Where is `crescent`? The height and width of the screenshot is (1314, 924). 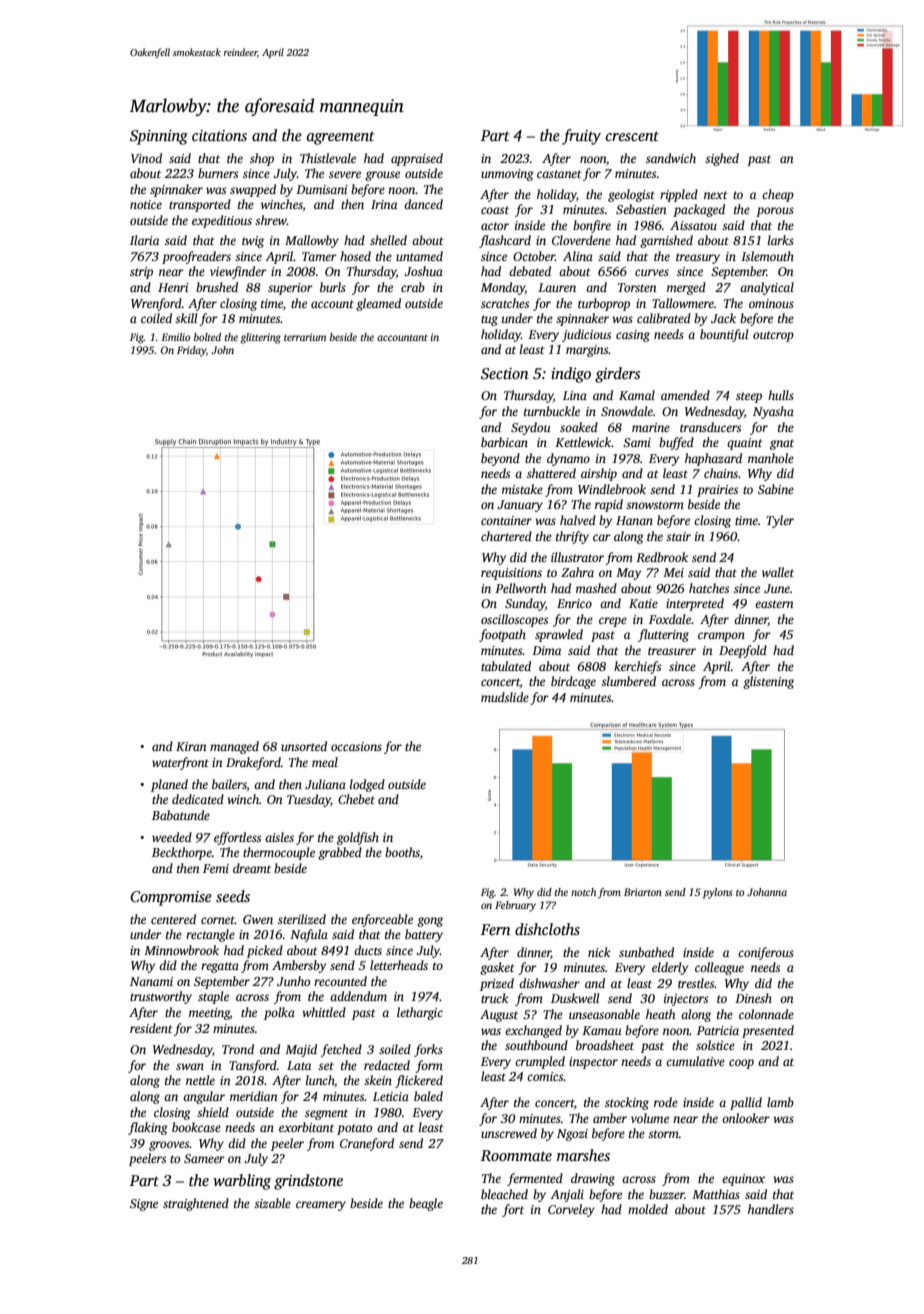
crescent is located at coordinates (632, 136).
